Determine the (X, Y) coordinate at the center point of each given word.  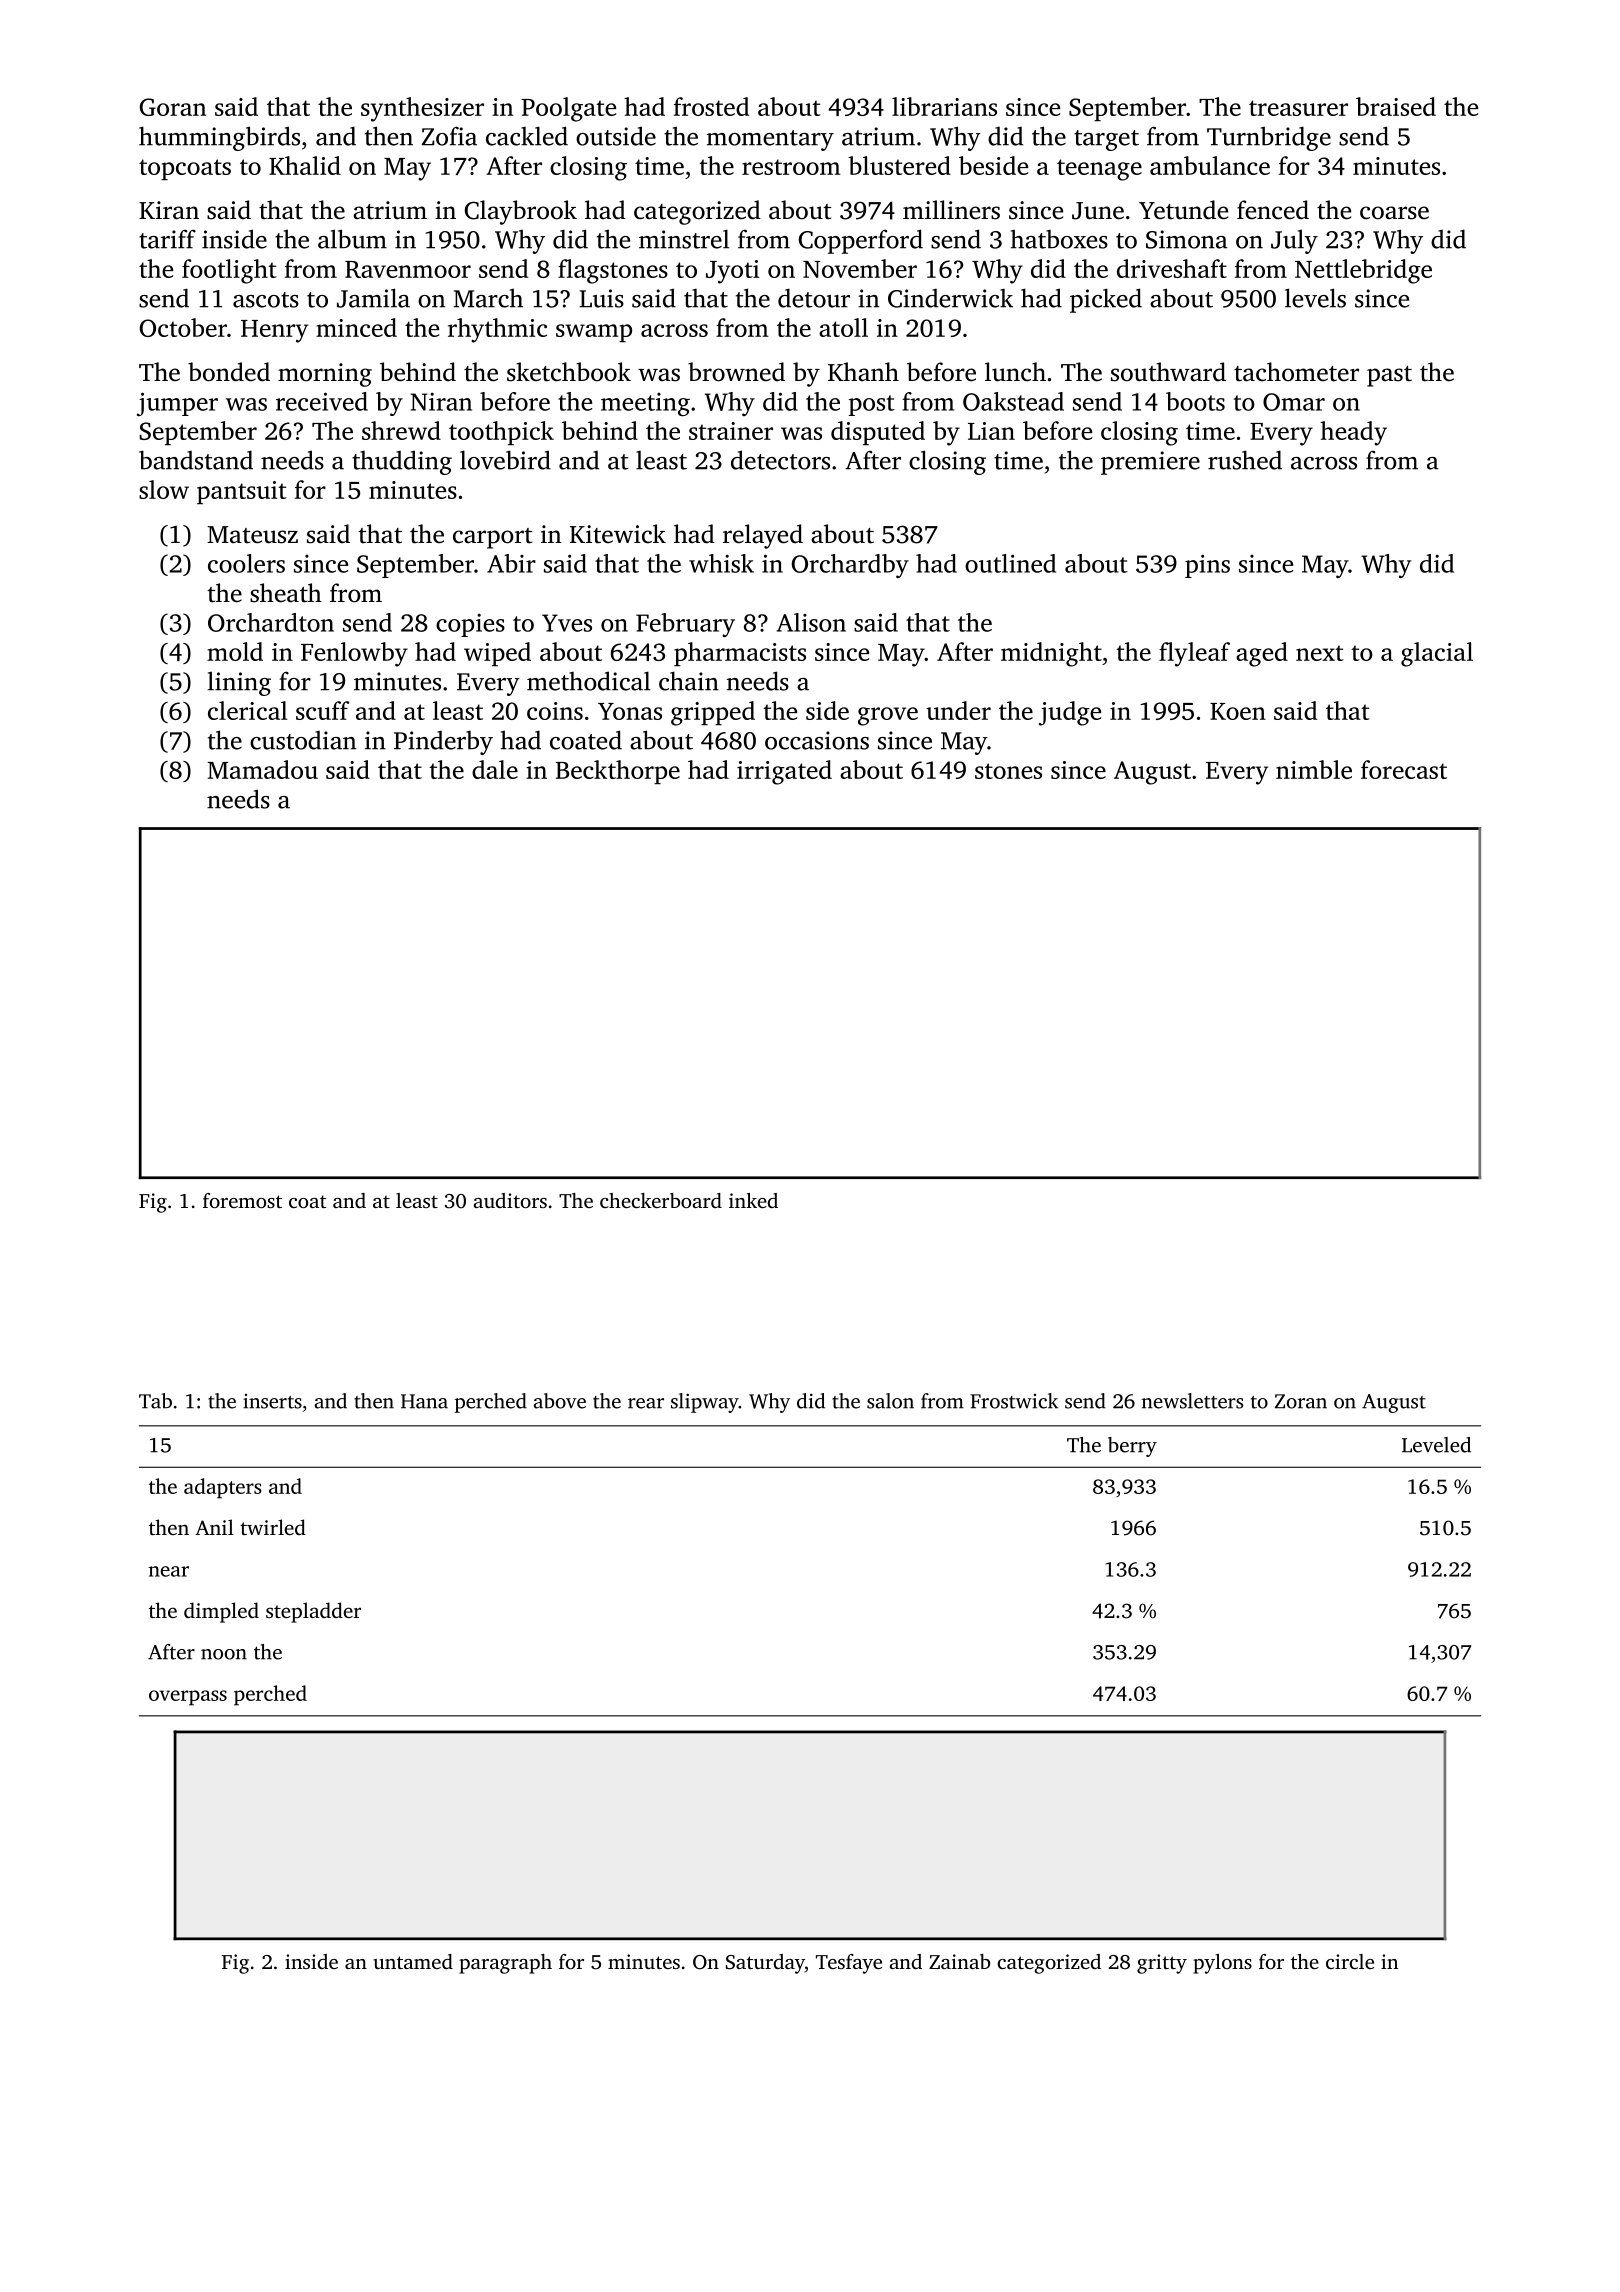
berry (1132, 1447)
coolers (246, 563)
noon (224, 1654)
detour (814, 298)
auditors (510, 1200)
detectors (780, 460)
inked (753, 1200)
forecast (1404, 769)
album (352, 239)
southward (1168, 372)
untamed (413, 1961)
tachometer (1296, 372)
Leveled (1436, 1445)
